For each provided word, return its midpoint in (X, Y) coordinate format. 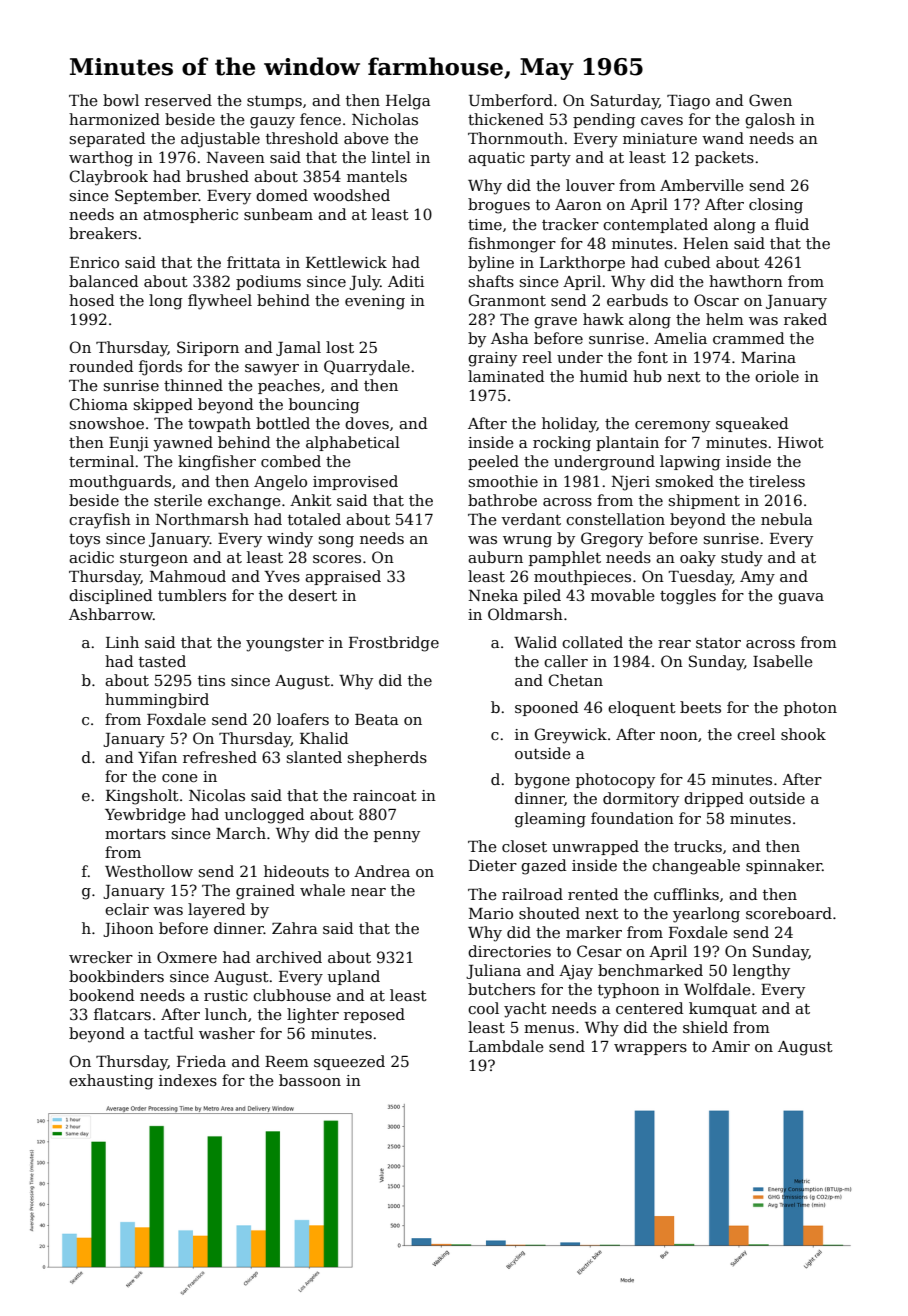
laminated (506, 376)
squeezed (349, 1062)
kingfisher (217, 463)
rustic (226, 995)
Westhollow (149, 871)
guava (801, 599)
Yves (282, 576)
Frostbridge (394, 644)
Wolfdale (717, 989)
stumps (274, 102)
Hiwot (801, 442)
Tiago (688, 102)
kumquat (723, 1009)
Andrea (382, 871)
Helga (408, 102)
